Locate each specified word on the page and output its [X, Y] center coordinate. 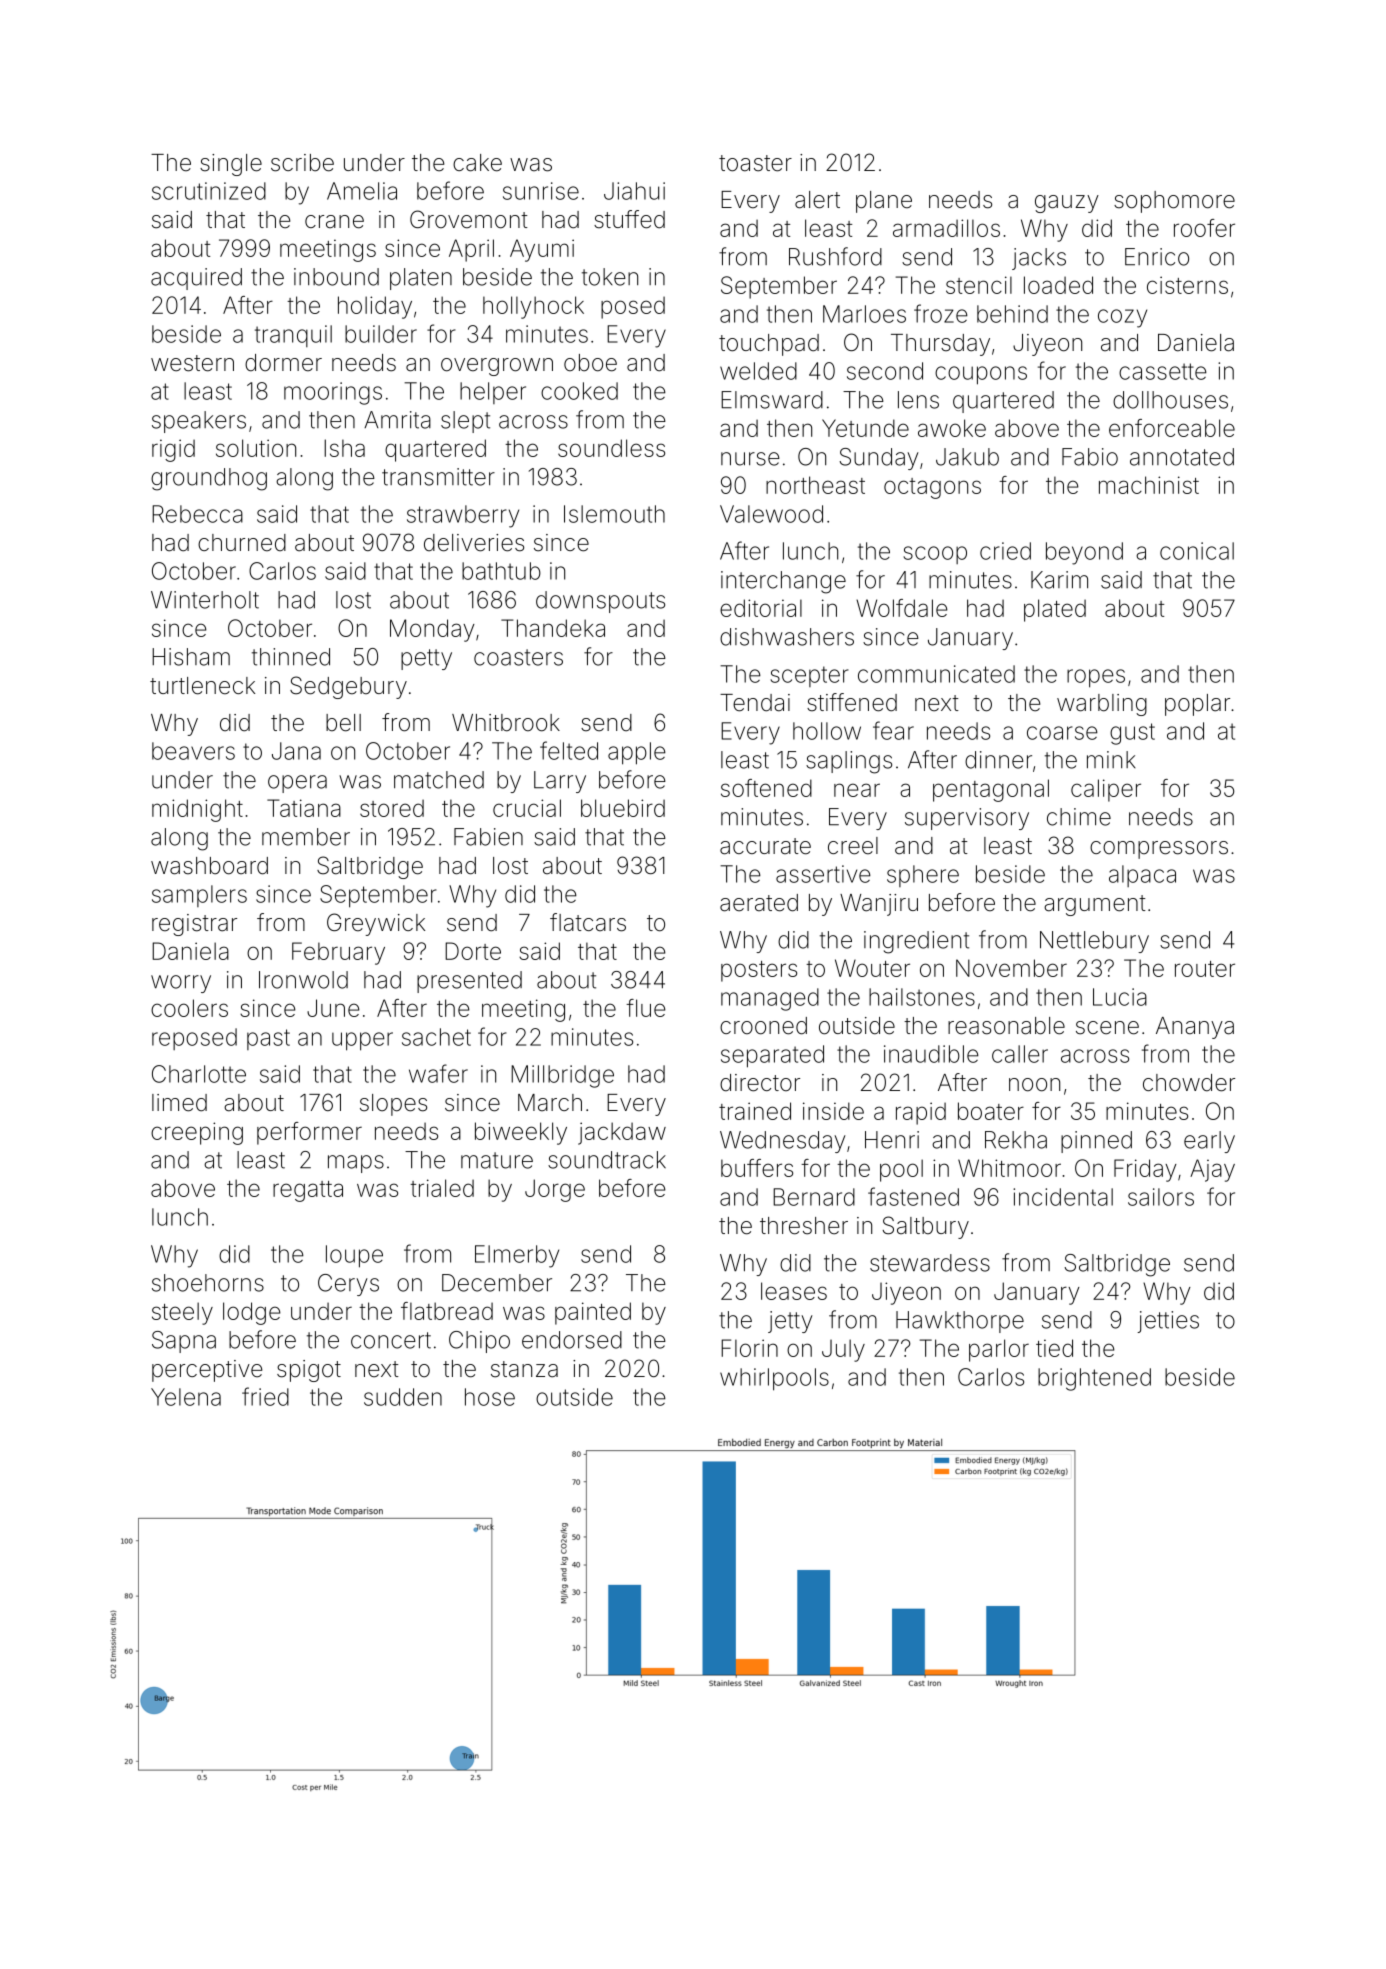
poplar [1197, 705]
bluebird [623, 808]
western [192, 363]
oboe [590, 363]
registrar [194, 925]
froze [941, 313]
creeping [197, 1133]
